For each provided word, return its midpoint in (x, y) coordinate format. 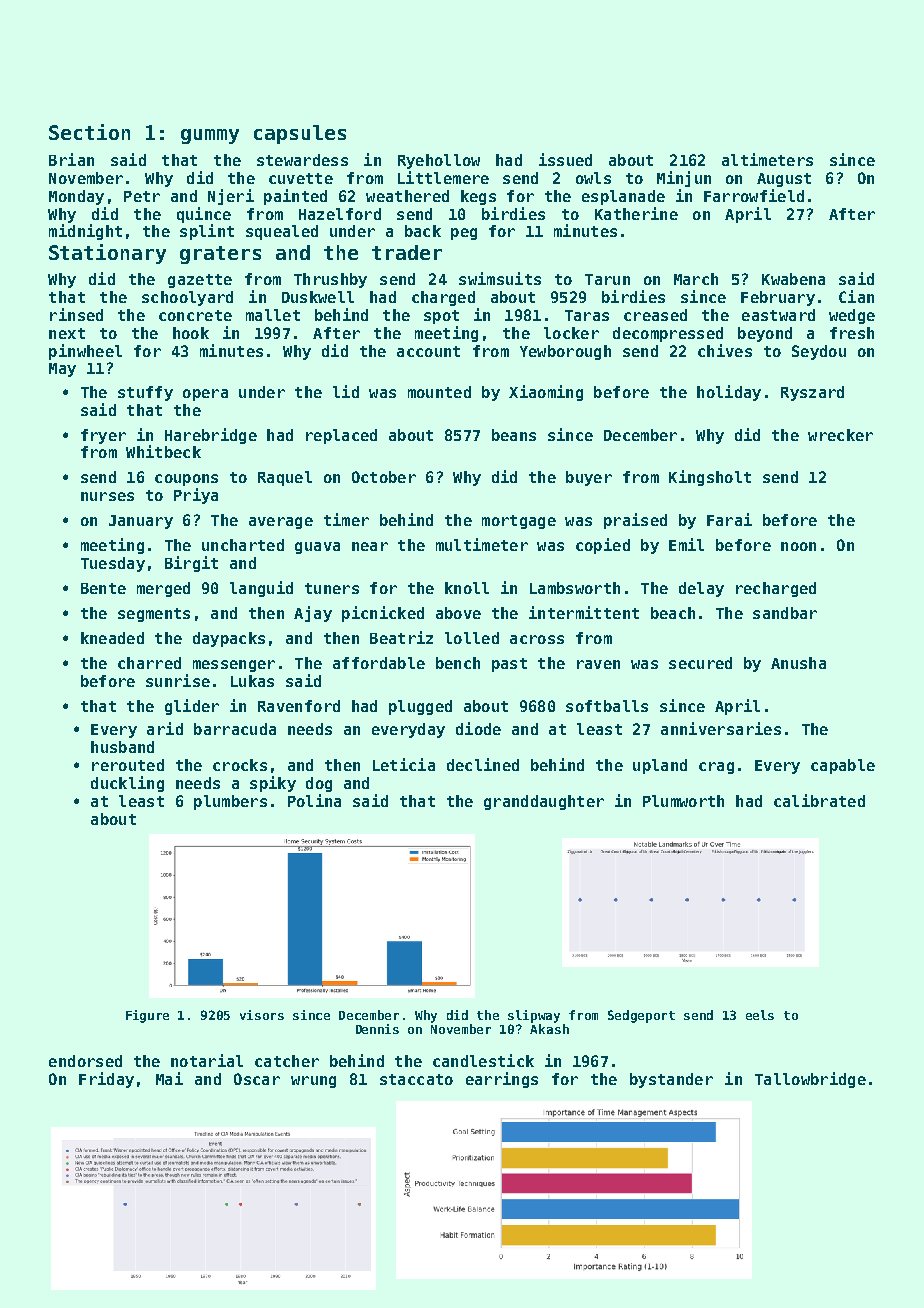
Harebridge (211, 436)
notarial (207, 1060)
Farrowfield (754, 195)
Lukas (252, 681)
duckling (127, 784)
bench (458, 663)
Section (89, 132)
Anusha (798, 663)
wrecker (840, 435)
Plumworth (683, 801)
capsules (300, 134)
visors (262, 1015)
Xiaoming (546, 393)
